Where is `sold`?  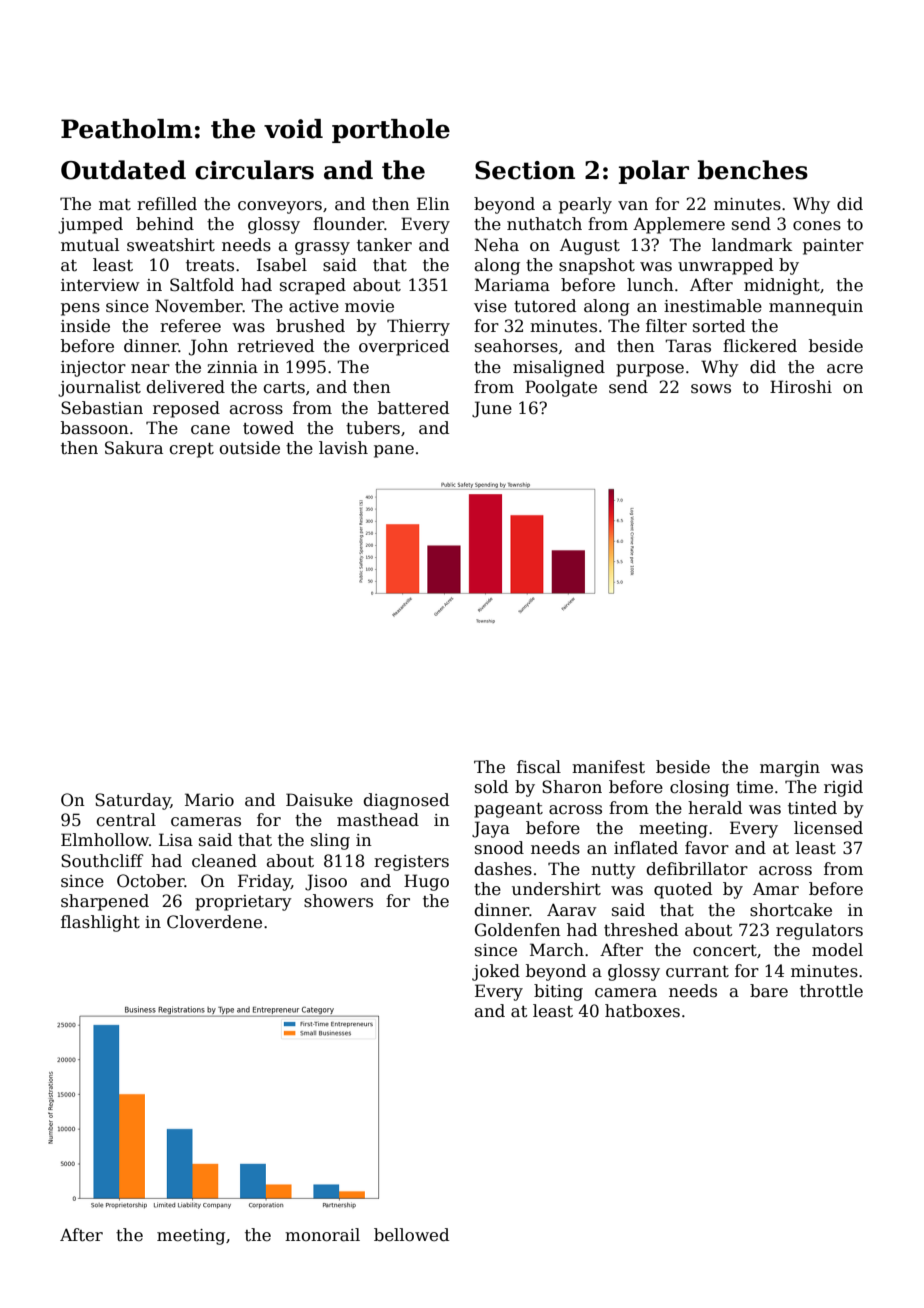 sold is located at coordinates (491, 787).
